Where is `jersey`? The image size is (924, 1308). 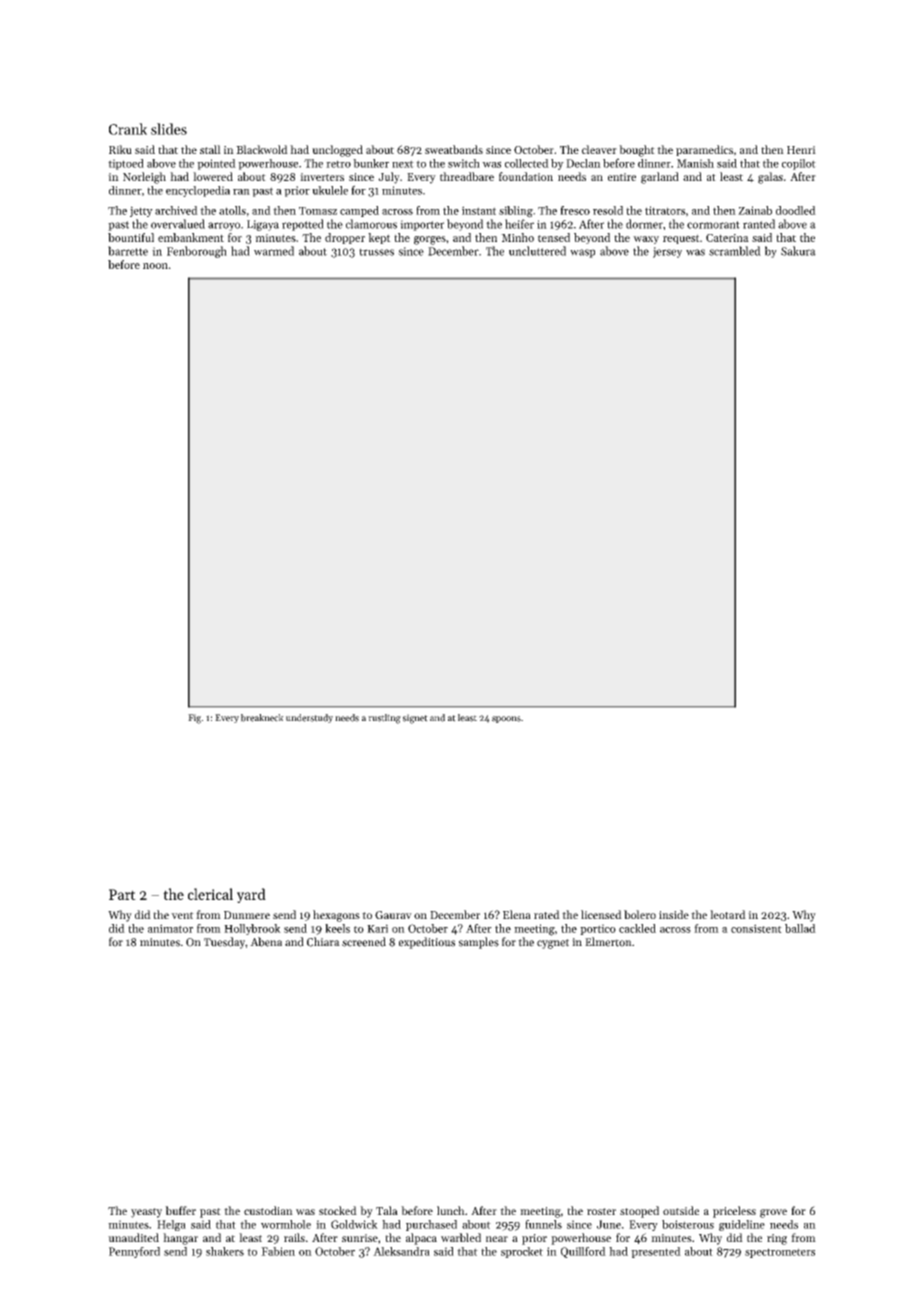
jersey is located at coordinates (667, 252).
